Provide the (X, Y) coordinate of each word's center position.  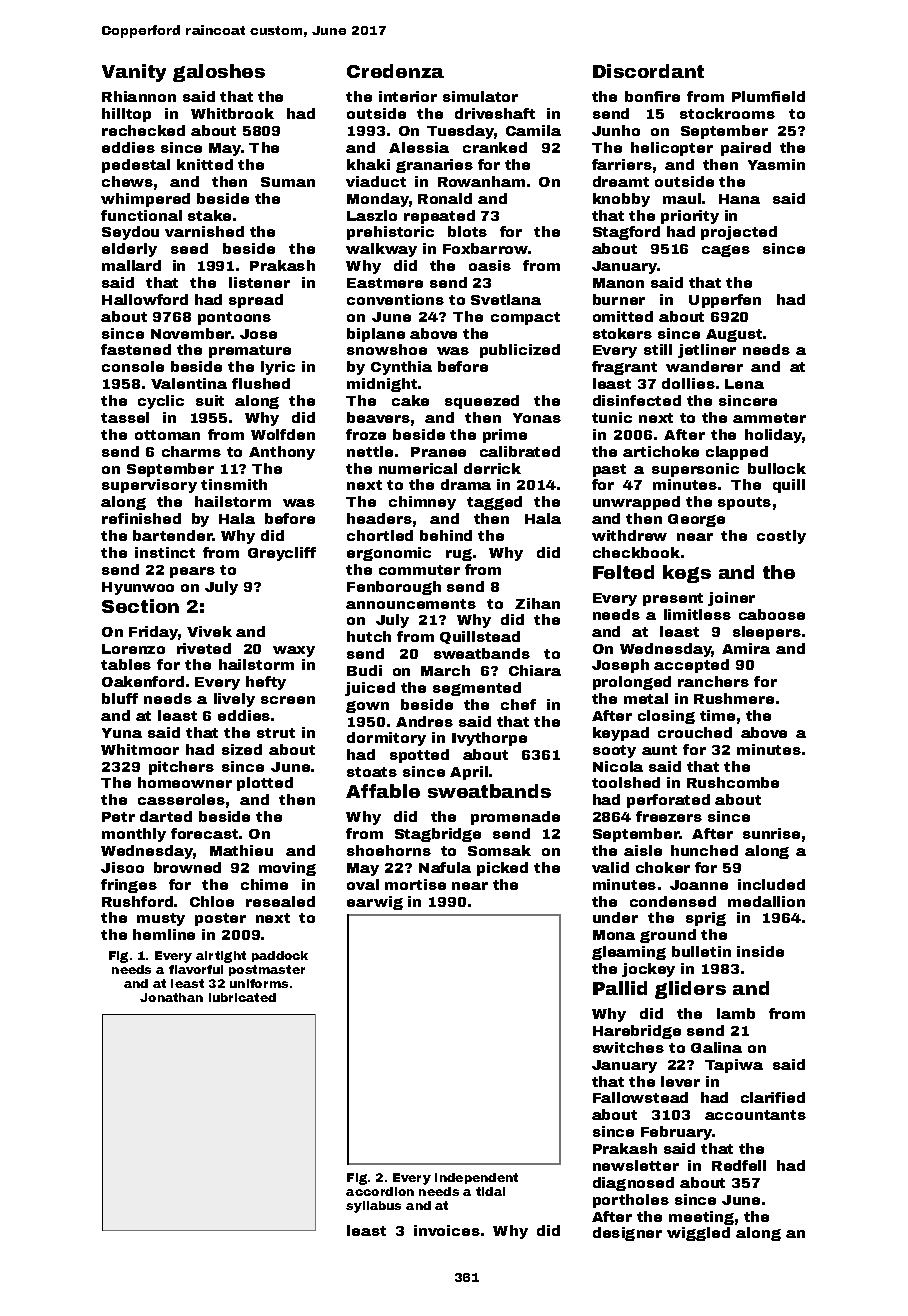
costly (781, 537)
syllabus (373, 1207)
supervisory (149, 486)
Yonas (537, 418)
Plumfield (768, 96)
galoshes (219, 73)
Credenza (395, 71)
